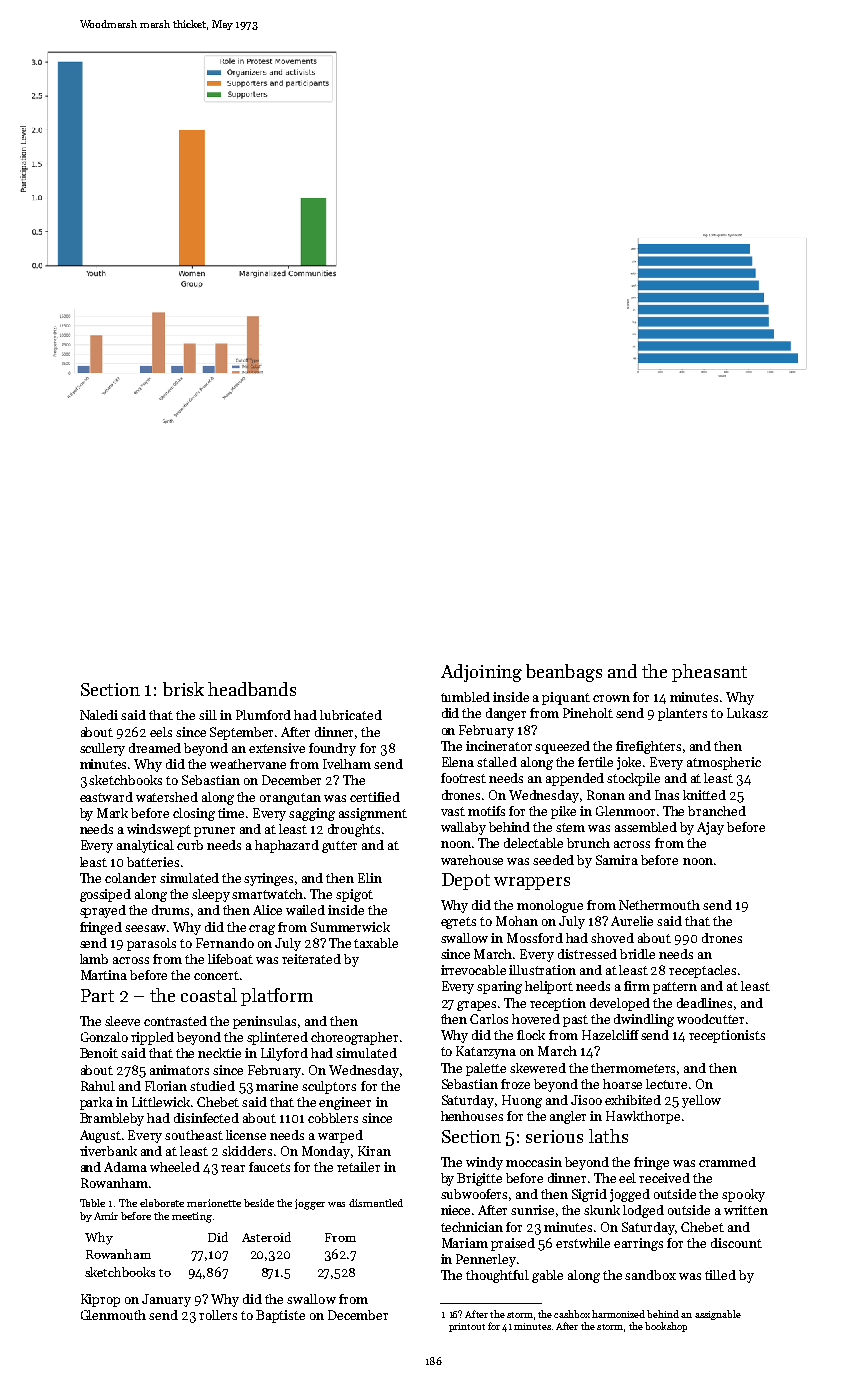 The image size is (849, 1400). What do you see at coordinates (701, 1101) in the screenshot?
I see `yellow` at bounding box center [701, 1101].
